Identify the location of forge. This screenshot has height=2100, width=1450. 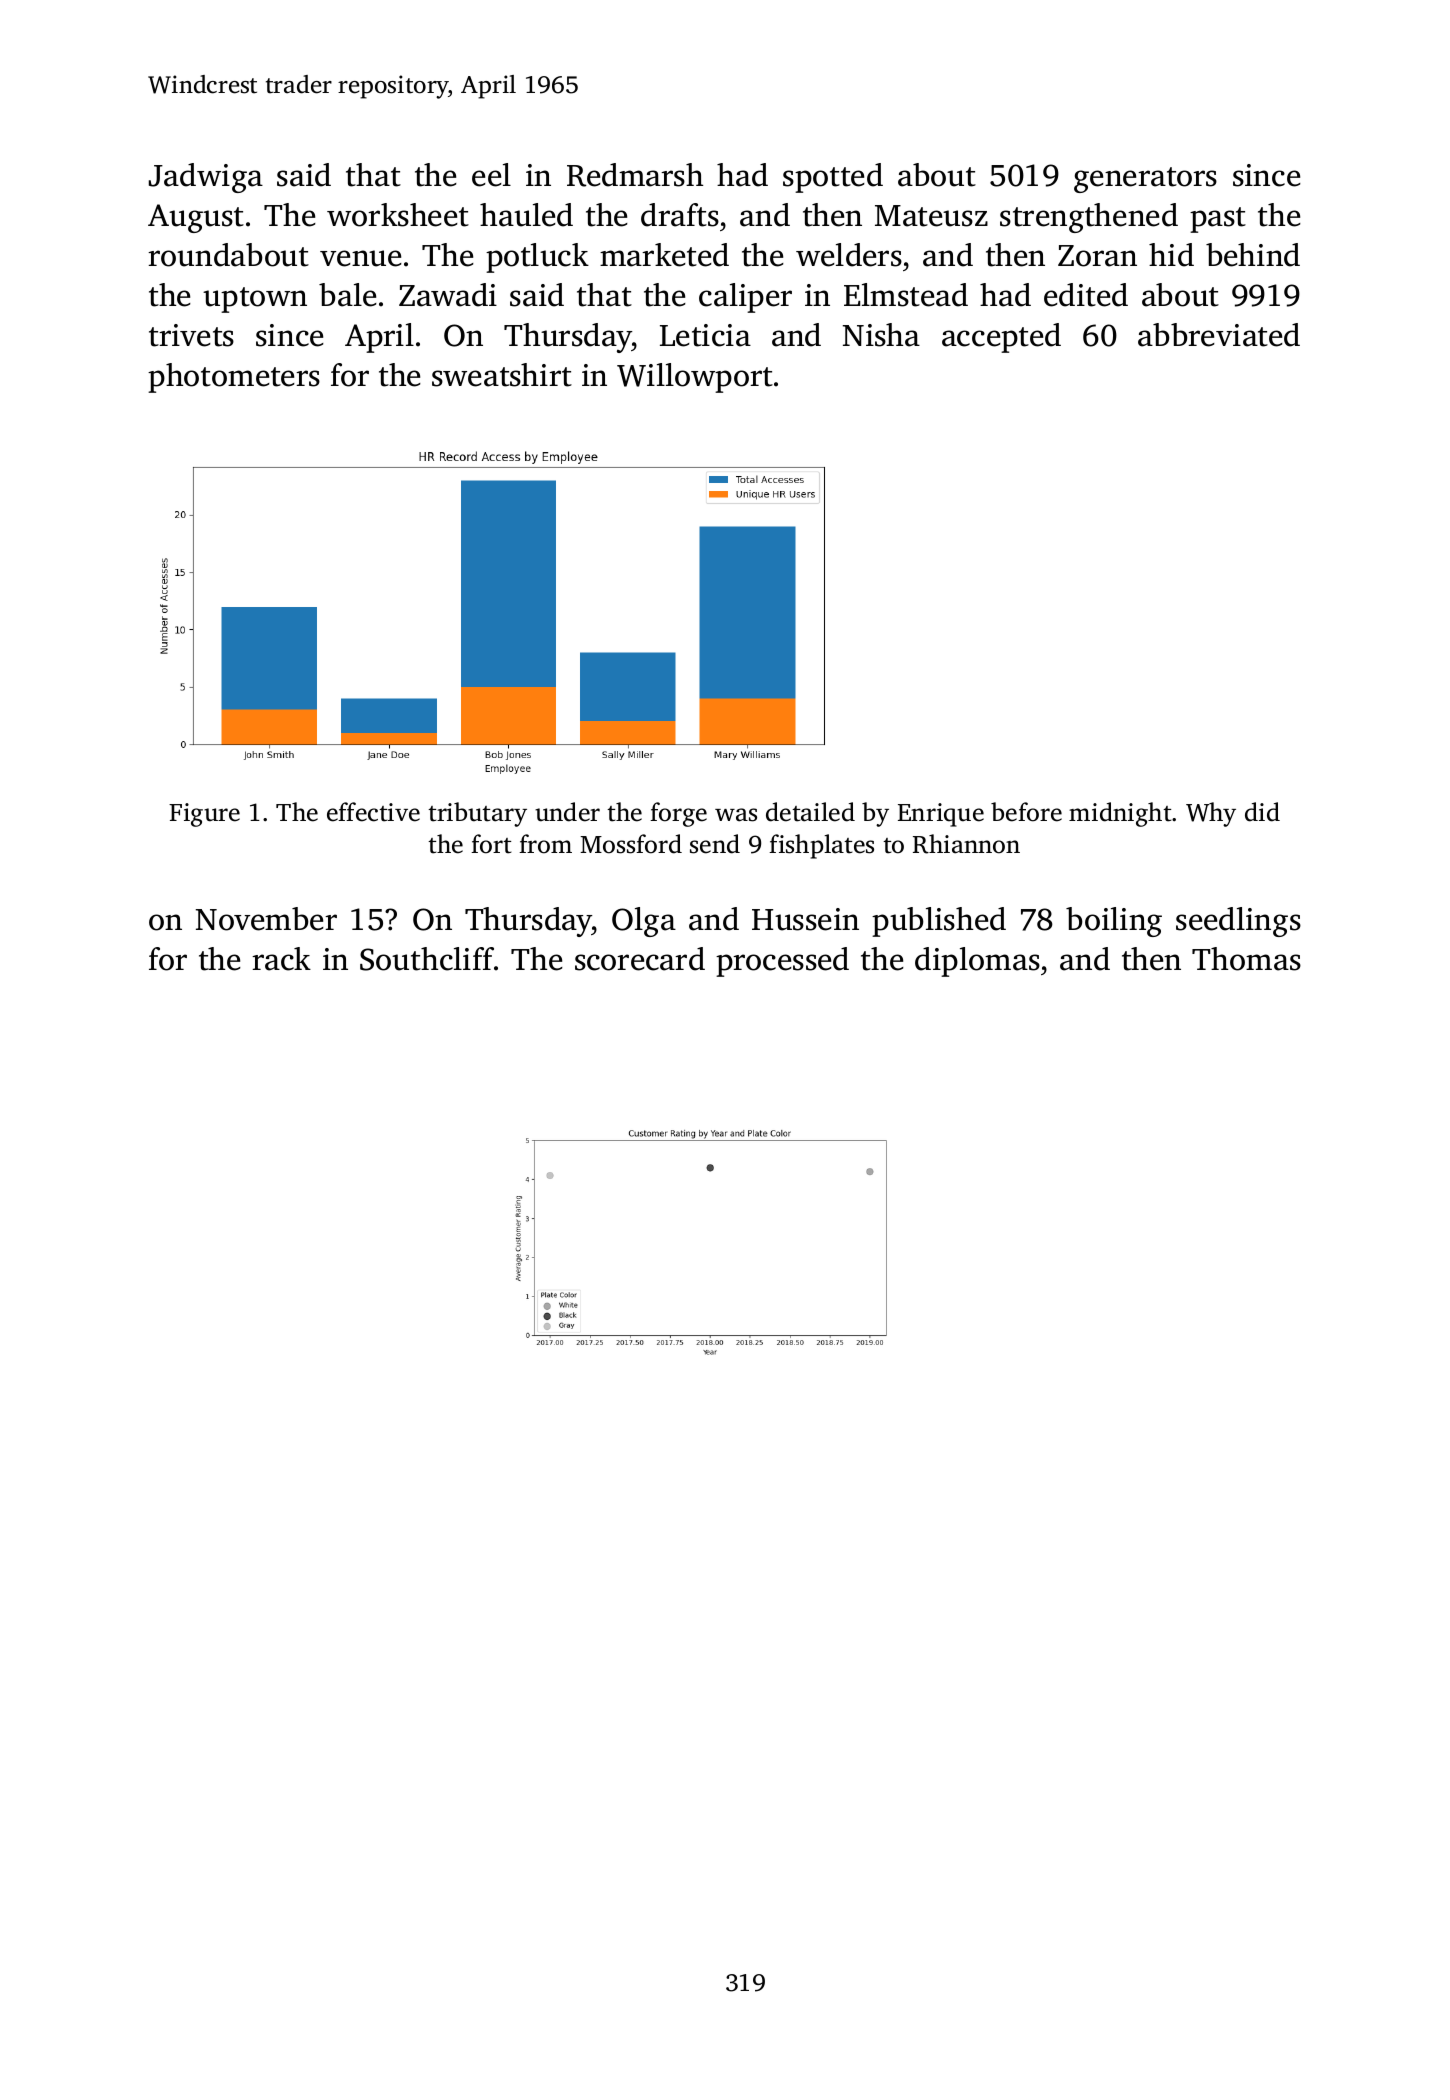
(678, 814).
